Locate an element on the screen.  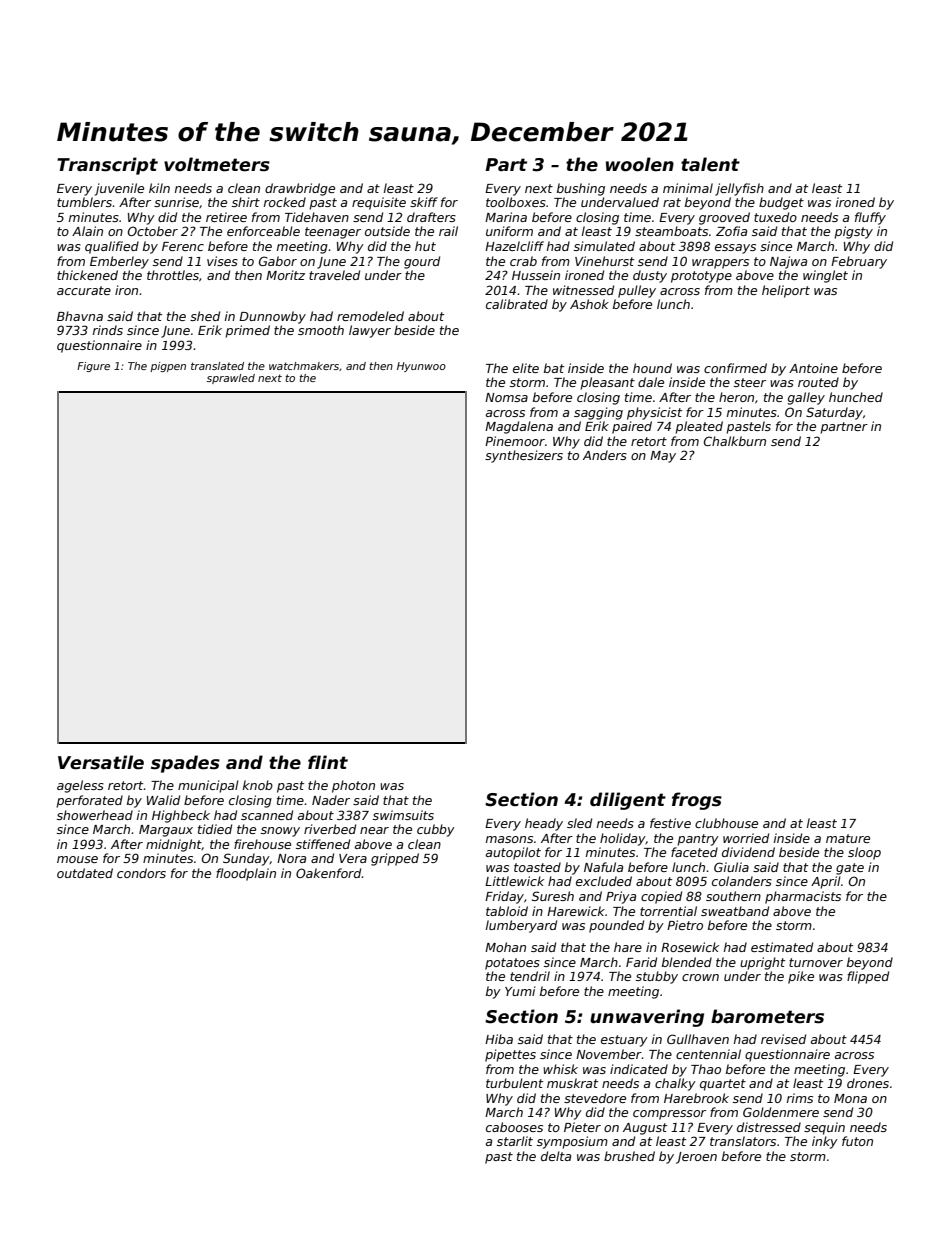
torrential is located at coordinates (668, 911).
